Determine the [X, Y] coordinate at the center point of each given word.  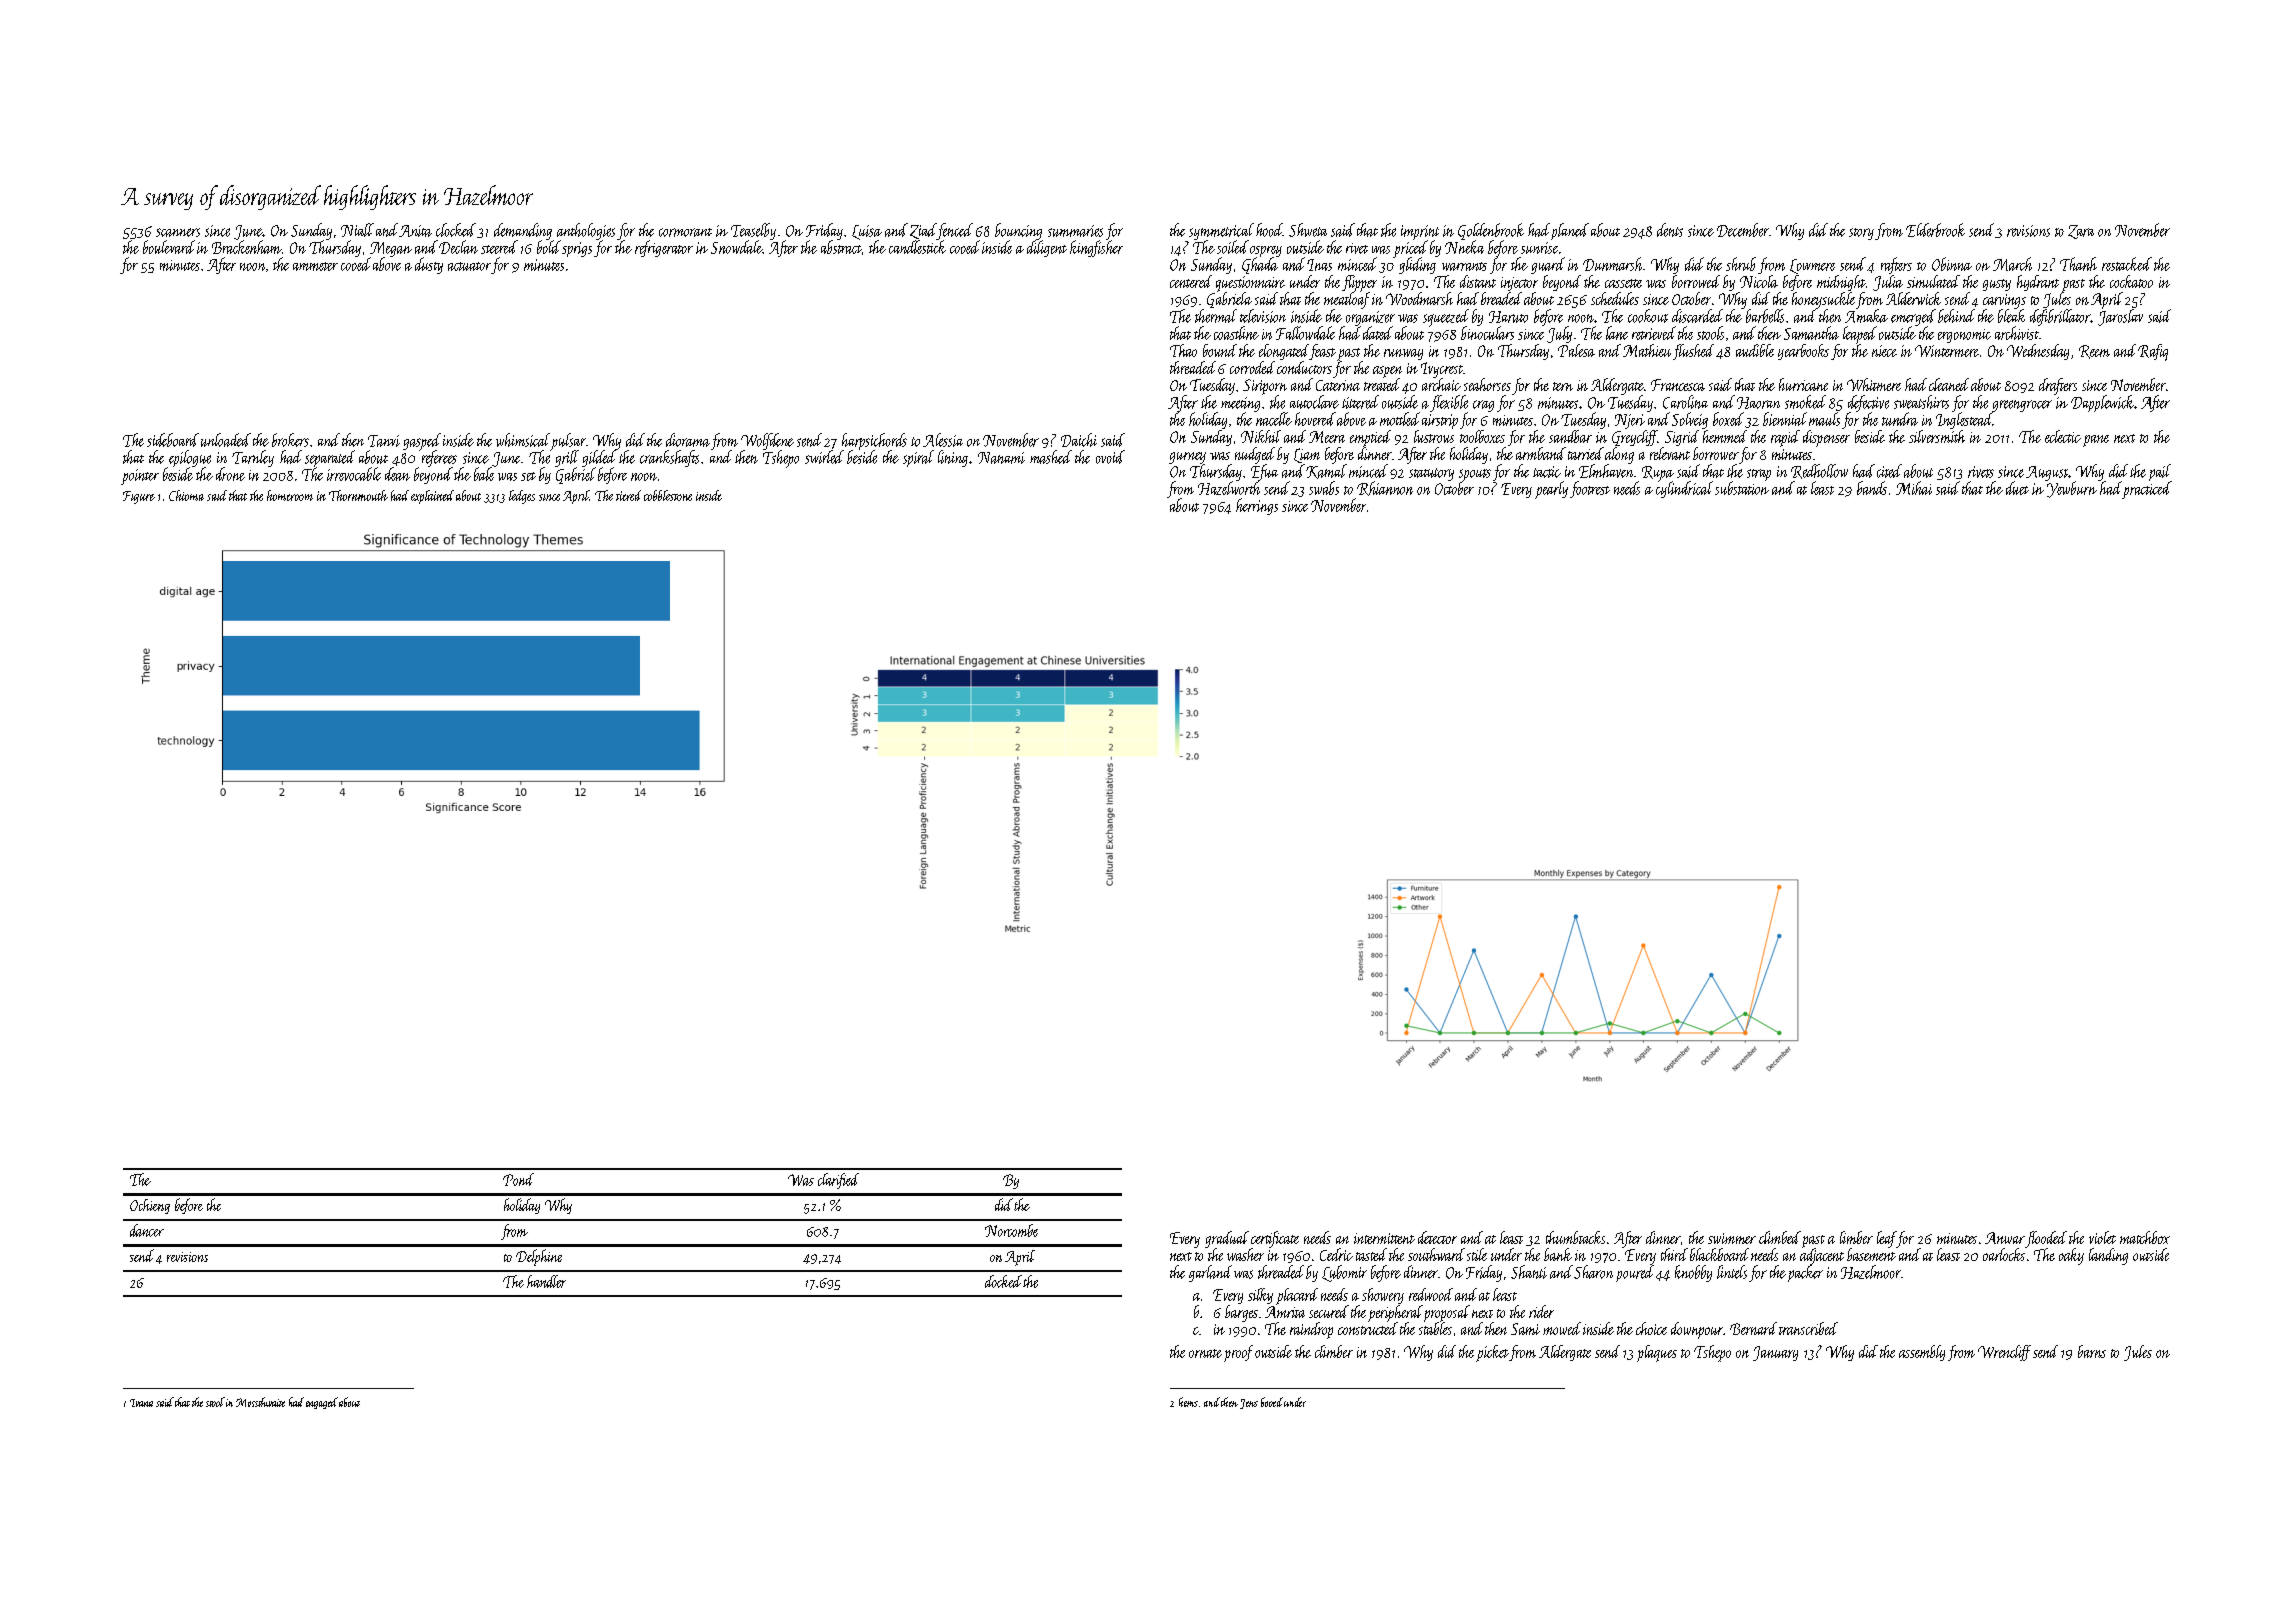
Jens [1249, 1404]
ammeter [315, 266]
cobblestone [668, 495]
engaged [322, 1403]
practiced [2147, 490]
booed [1272, 1402]
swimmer [1732, 1238]
